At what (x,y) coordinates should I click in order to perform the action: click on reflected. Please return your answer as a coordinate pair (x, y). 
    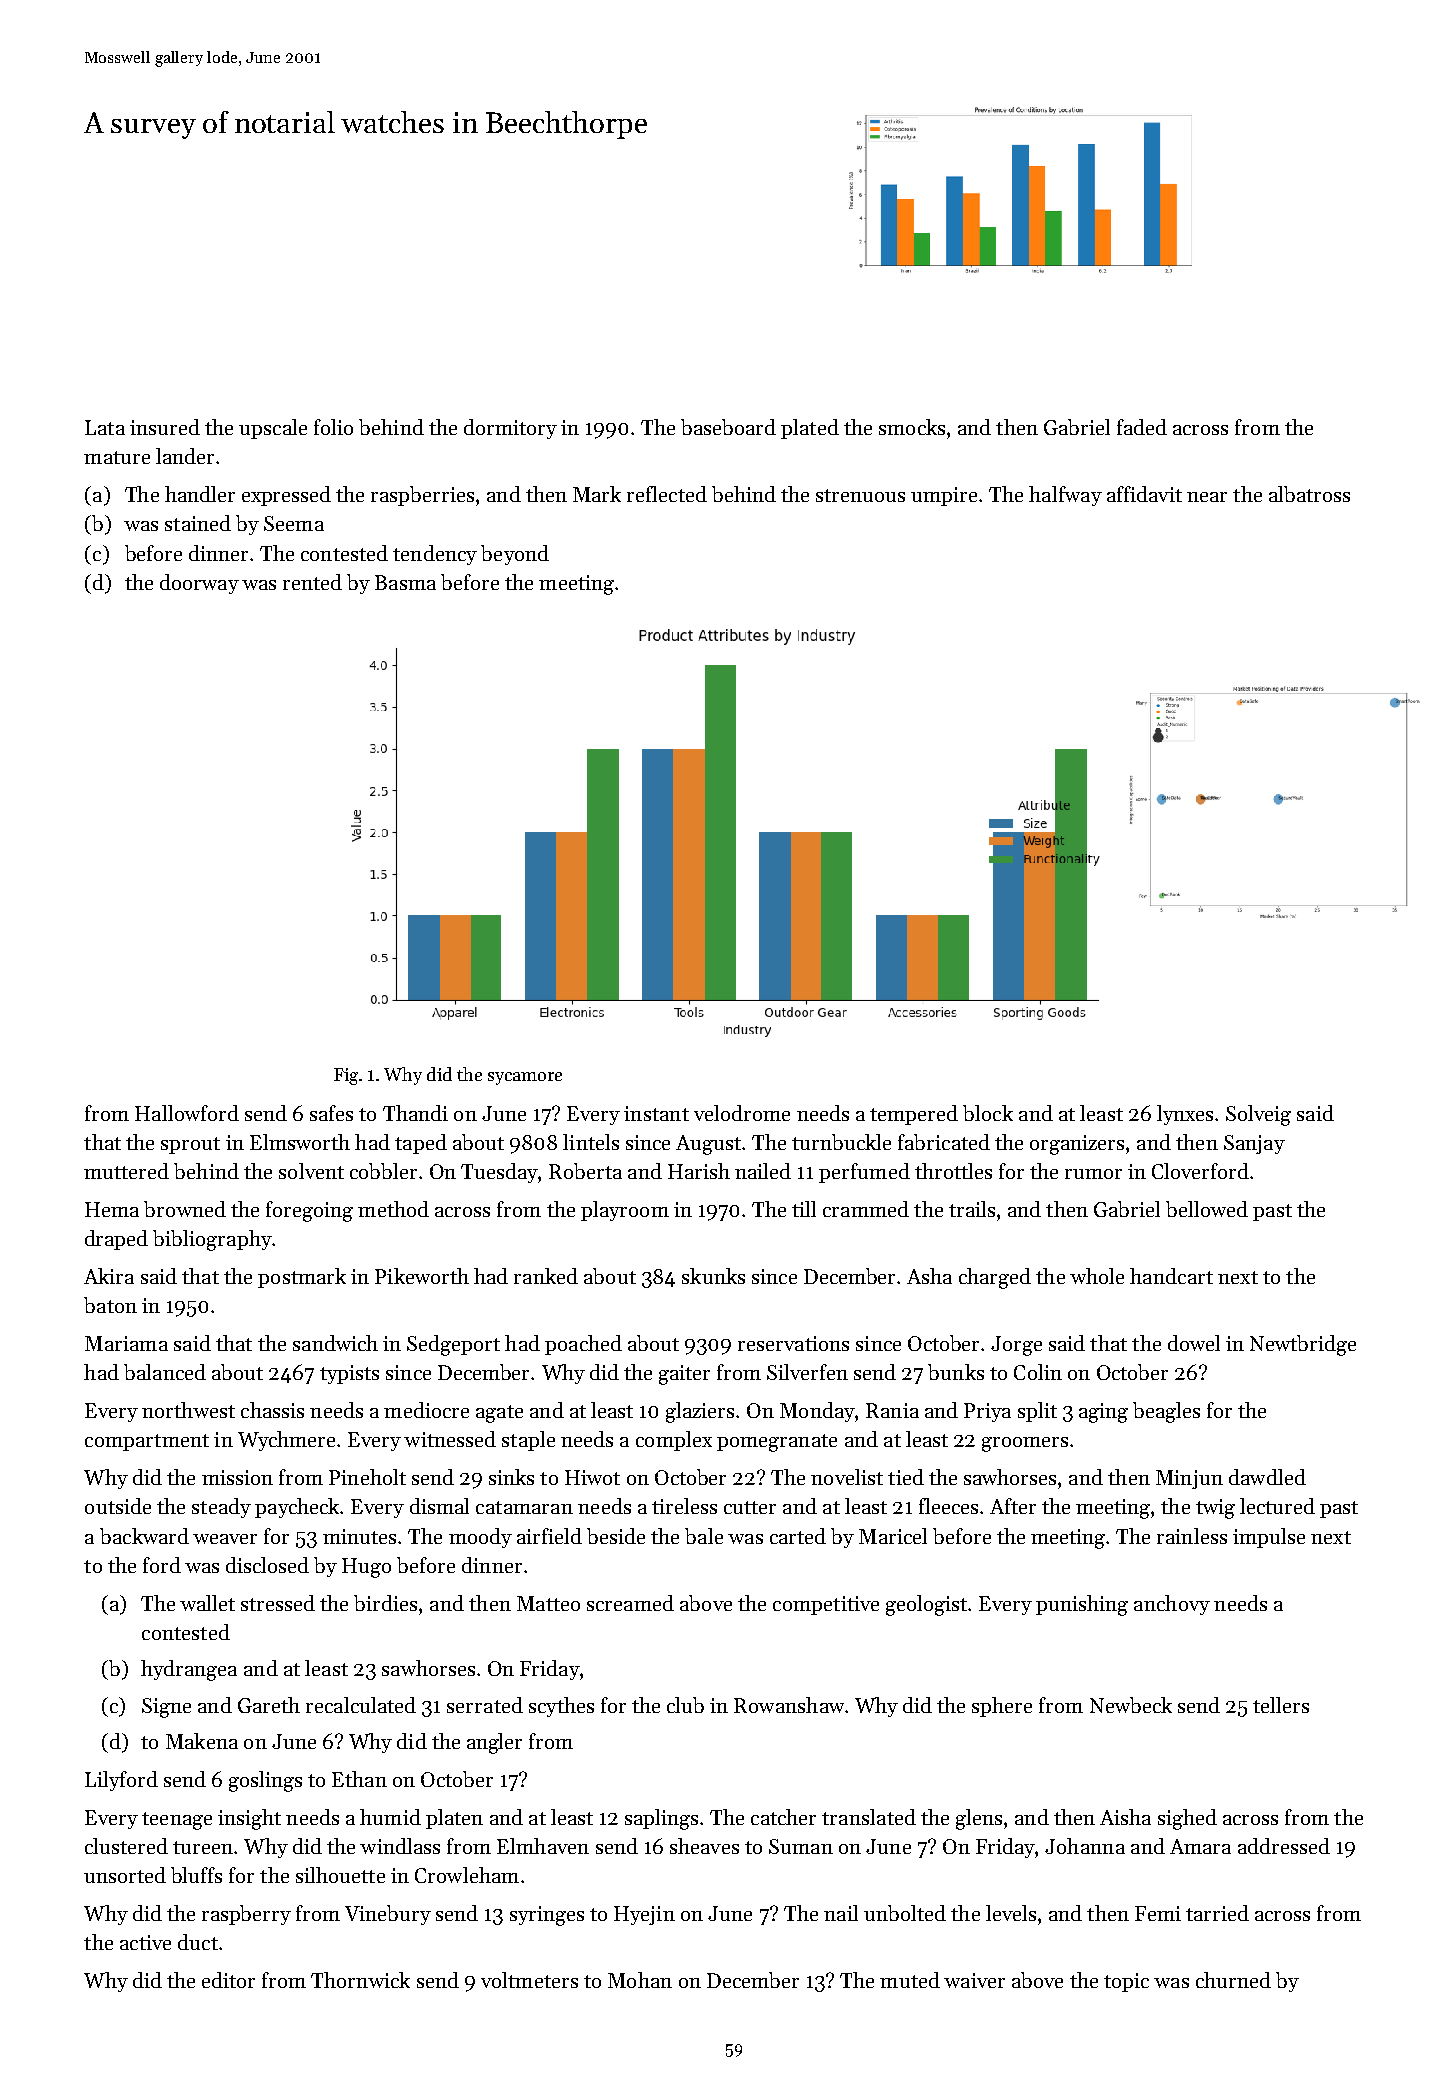
    Looking at the image, I should click on (667, 494).
